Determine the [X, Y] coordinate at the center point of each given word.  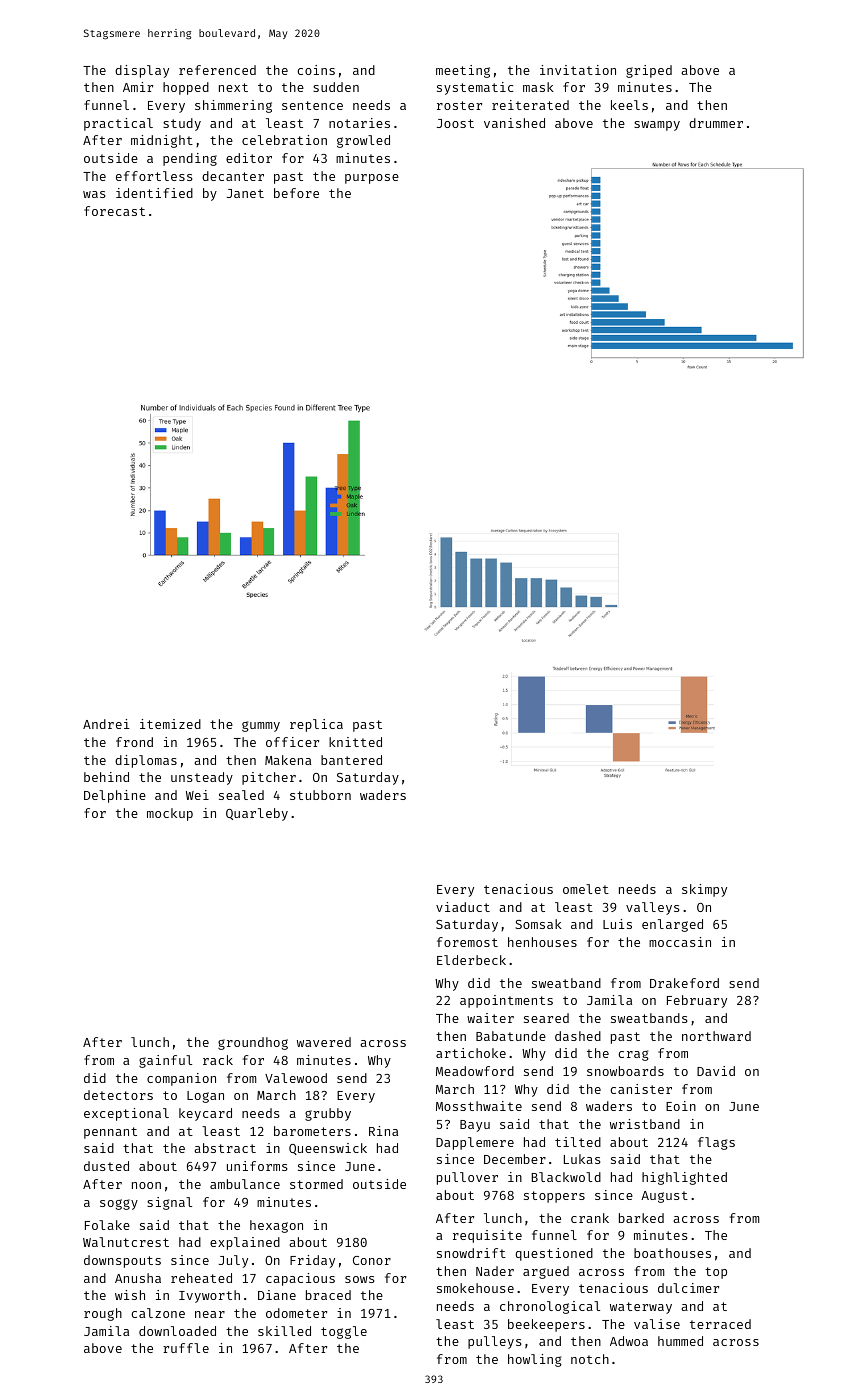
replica [316, 725]
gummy [261, 726]
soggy [119, 1204]
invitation [578, 70]
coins [316, 70]
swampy [657, 126]
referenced [217, 70]
